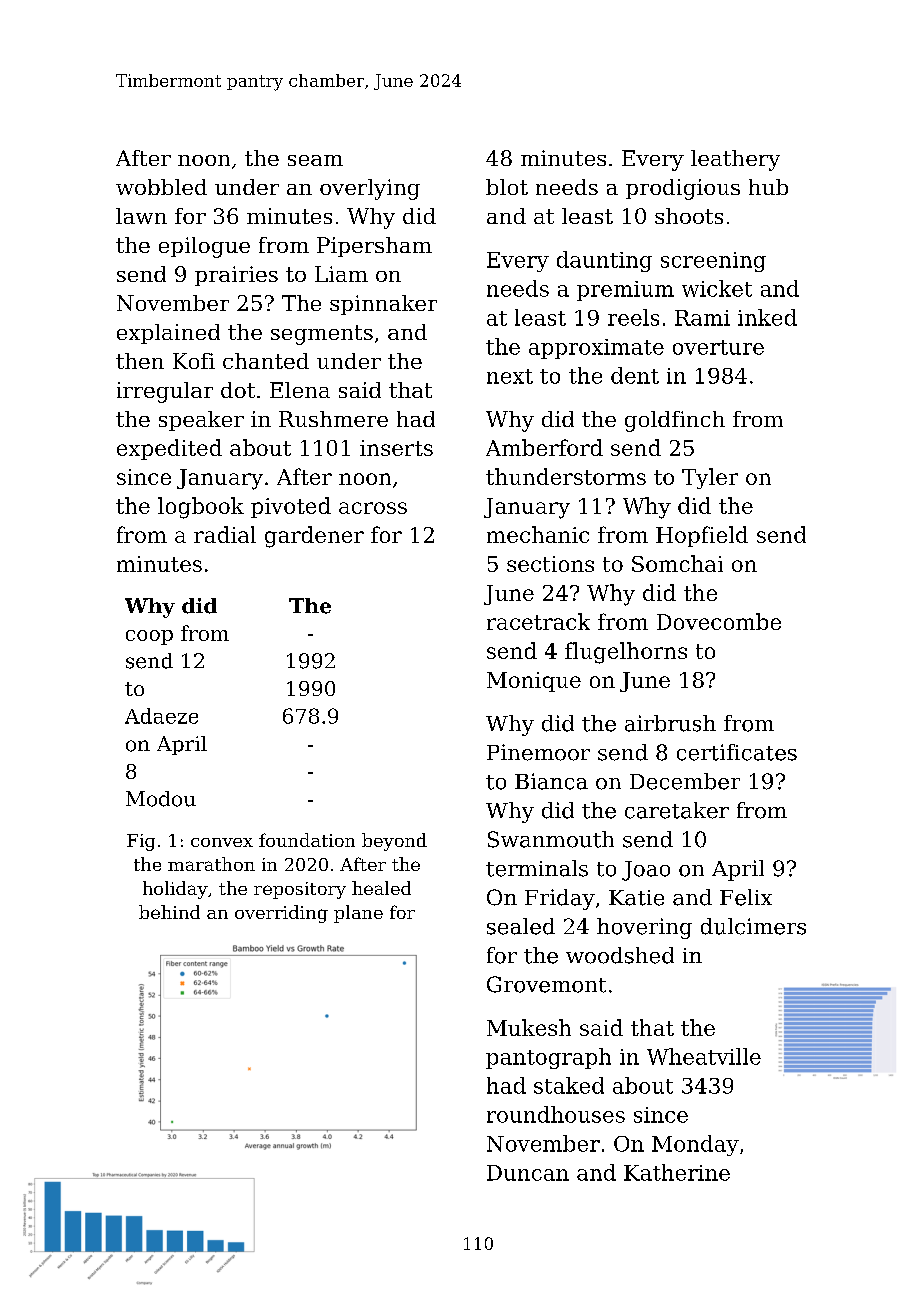 This image has width=924, height=1311. I want to click on behind, so click(169, 912).
